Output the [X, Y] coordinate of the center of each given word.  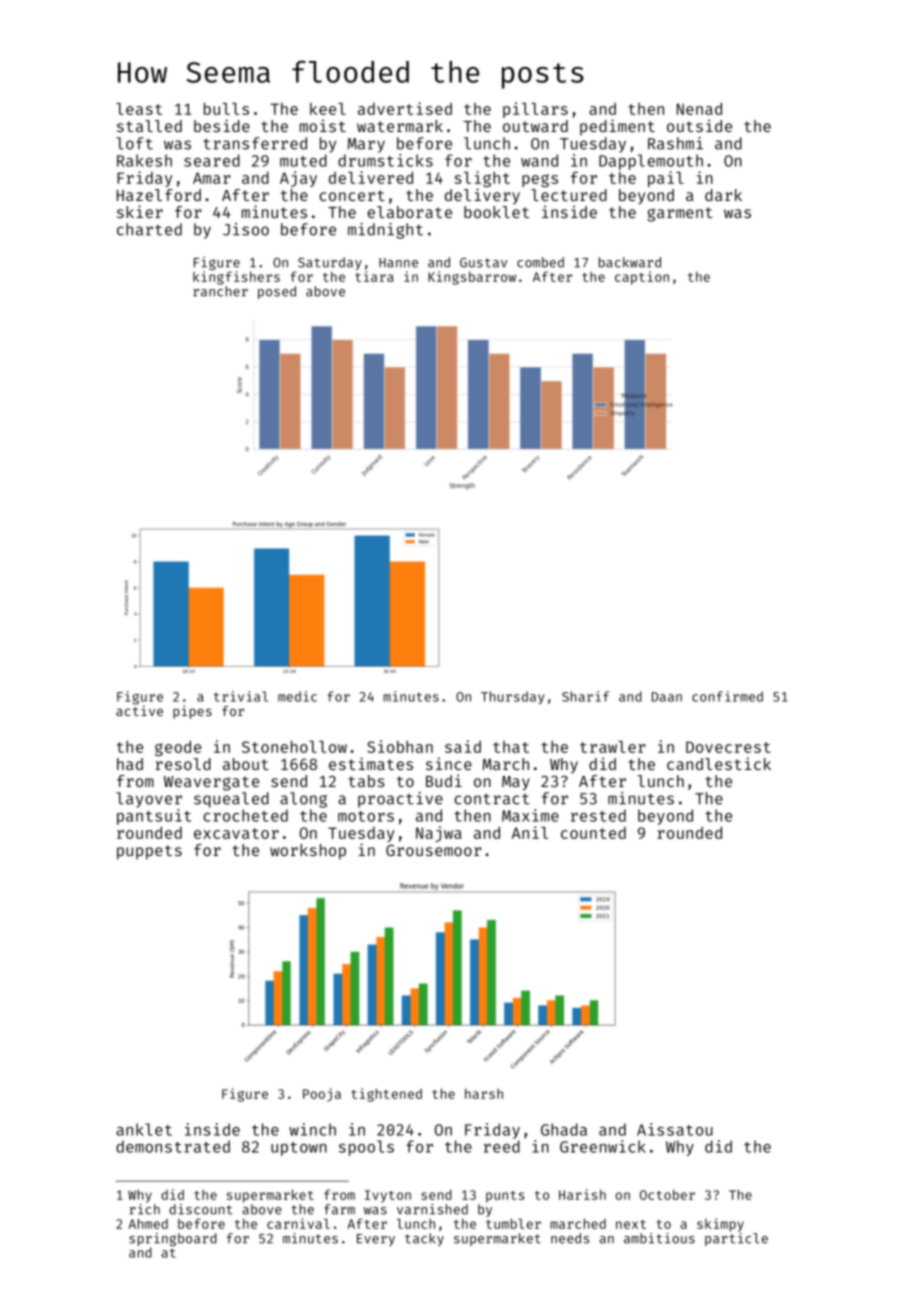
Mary [366, 145]
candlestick [719, 763]
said [463, 746]
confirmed [727, 696]
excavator [236, 833]
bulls [226, 109]
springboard [173, 1239]
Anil [530, 832]
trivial [241, 696]
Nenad [699, 109]
